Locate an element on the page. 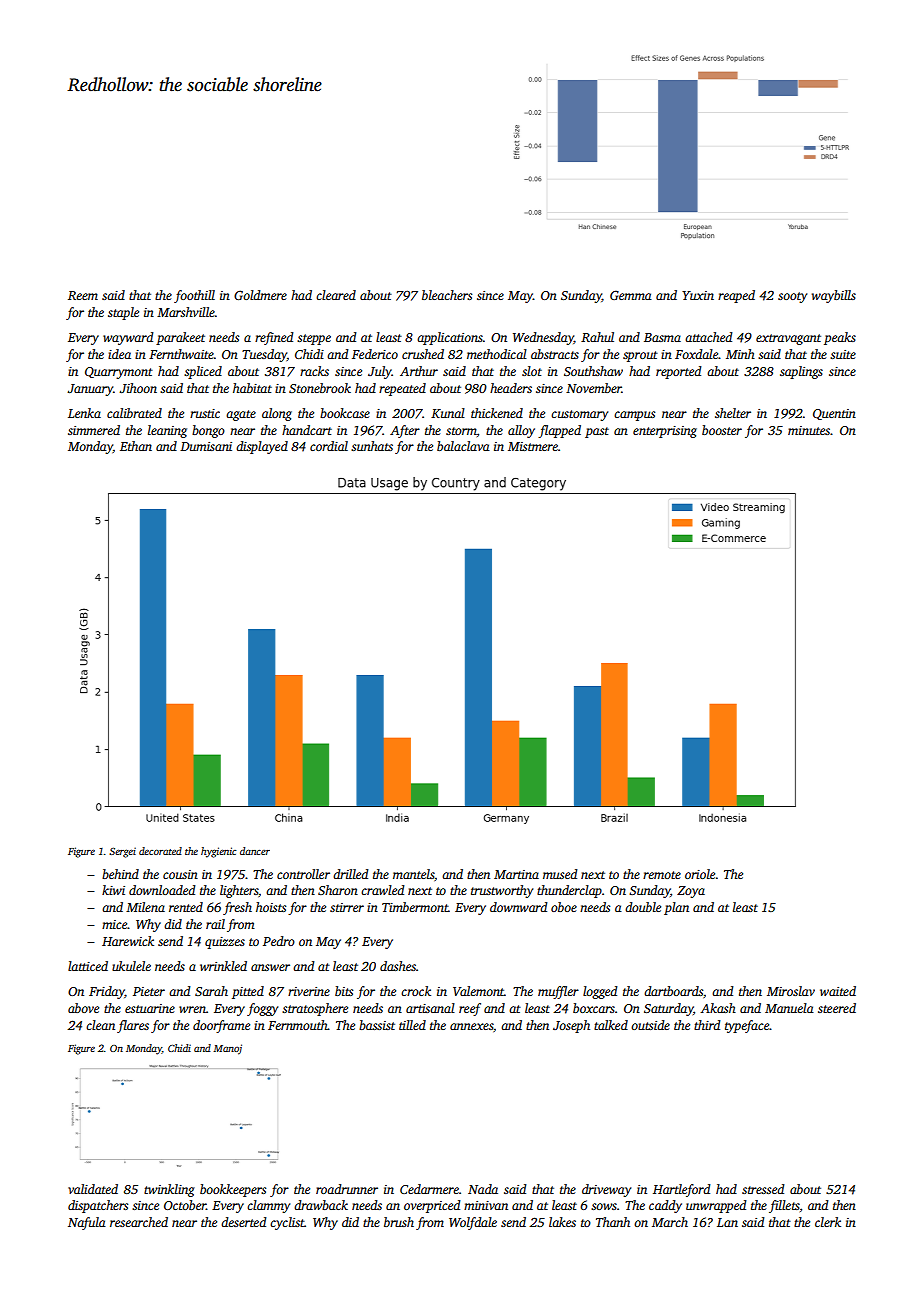 The image size is (924, 1308). caddy is located at coordinates (665, 1206).
